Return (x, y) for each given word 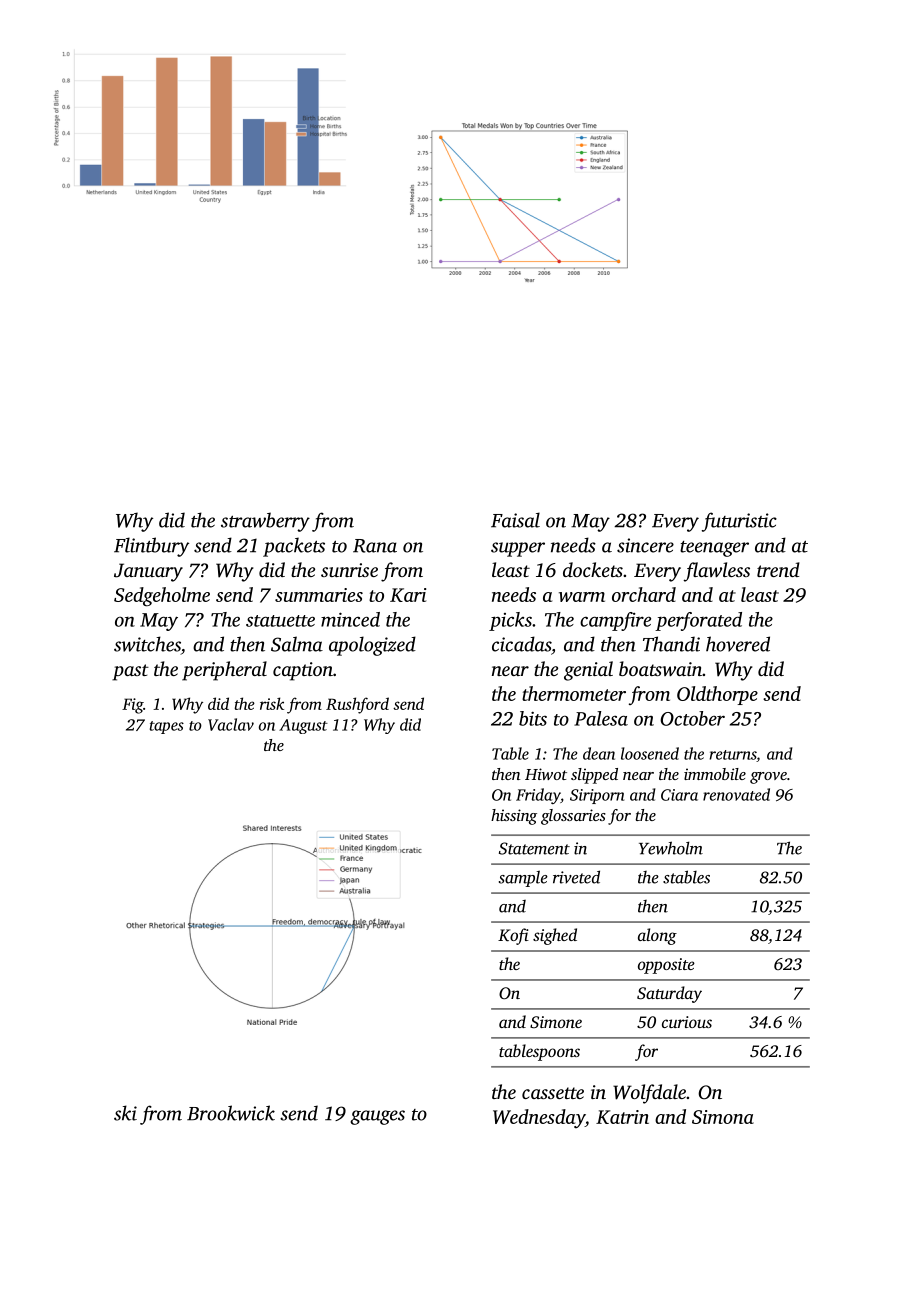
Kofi (513, 936)
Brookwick (231, 1113)
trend (778, 569)
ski (125, 1113)
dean (599, 753)
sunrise (349, 570)
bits (533, 718)
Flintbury (151, 547)
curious (687, 1022)
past (130, 672)
